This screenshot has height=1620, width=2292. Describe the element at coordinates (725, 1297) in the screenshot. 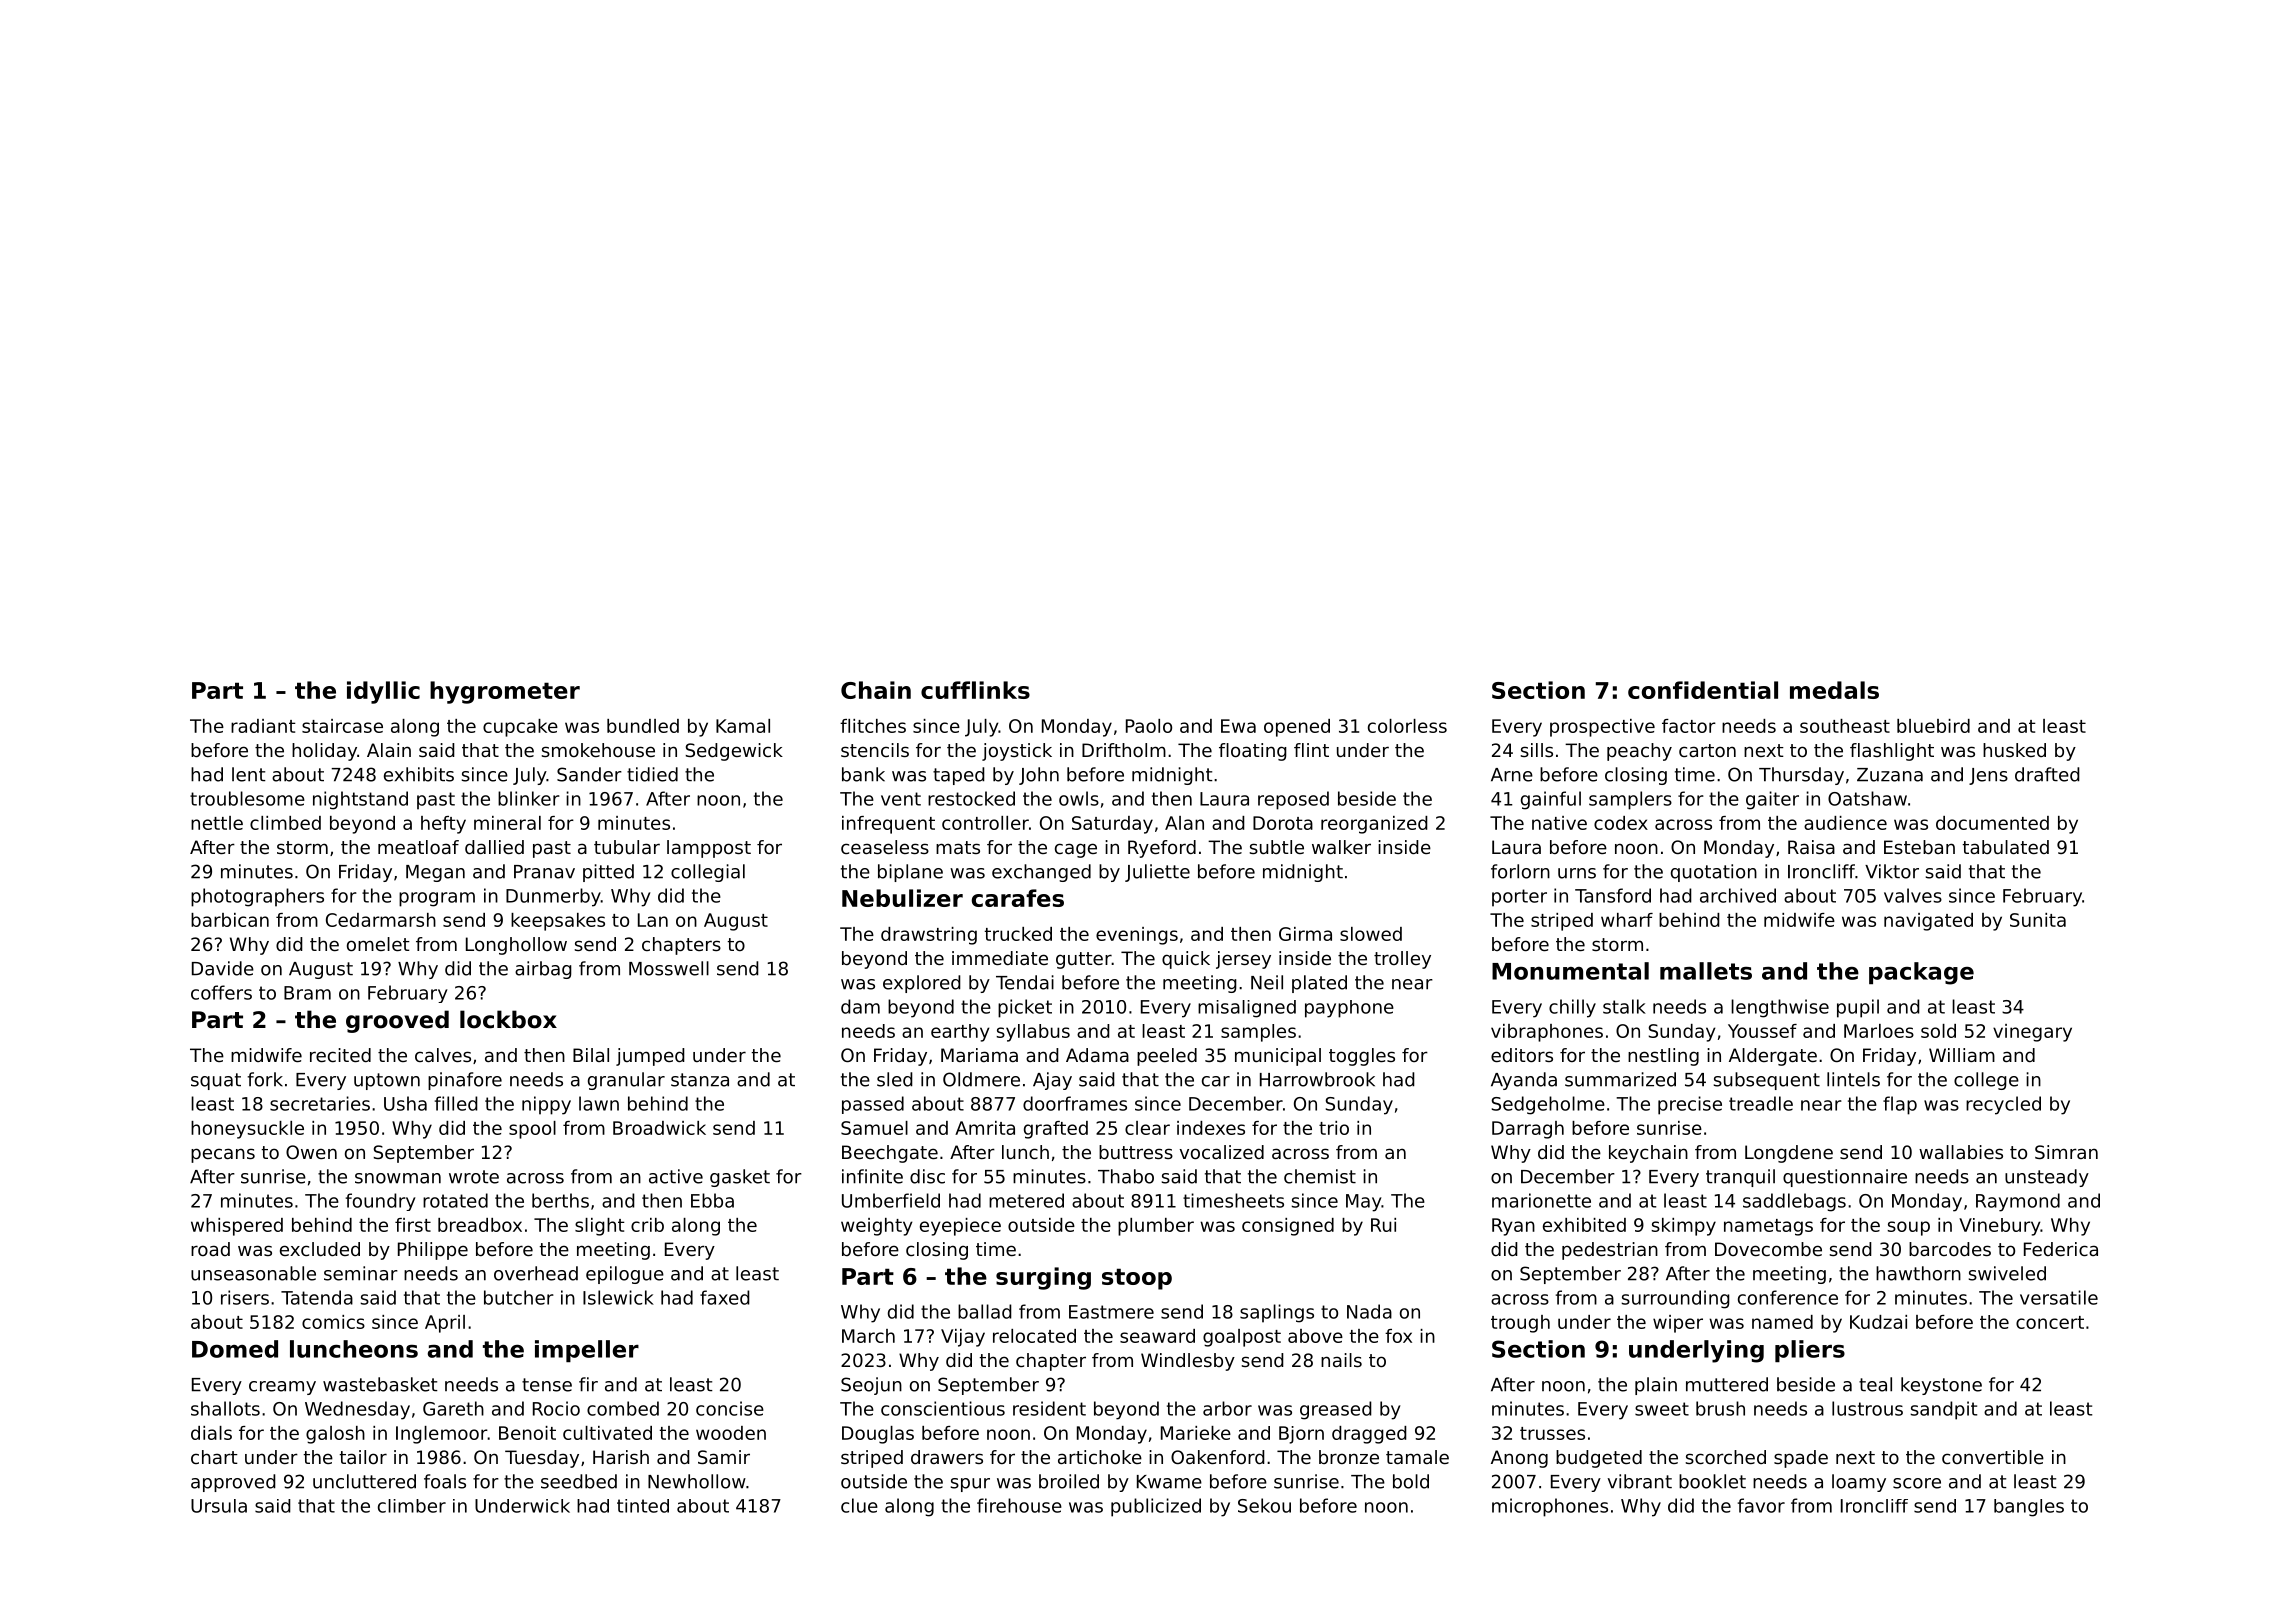

I see `faxed` at that location.
